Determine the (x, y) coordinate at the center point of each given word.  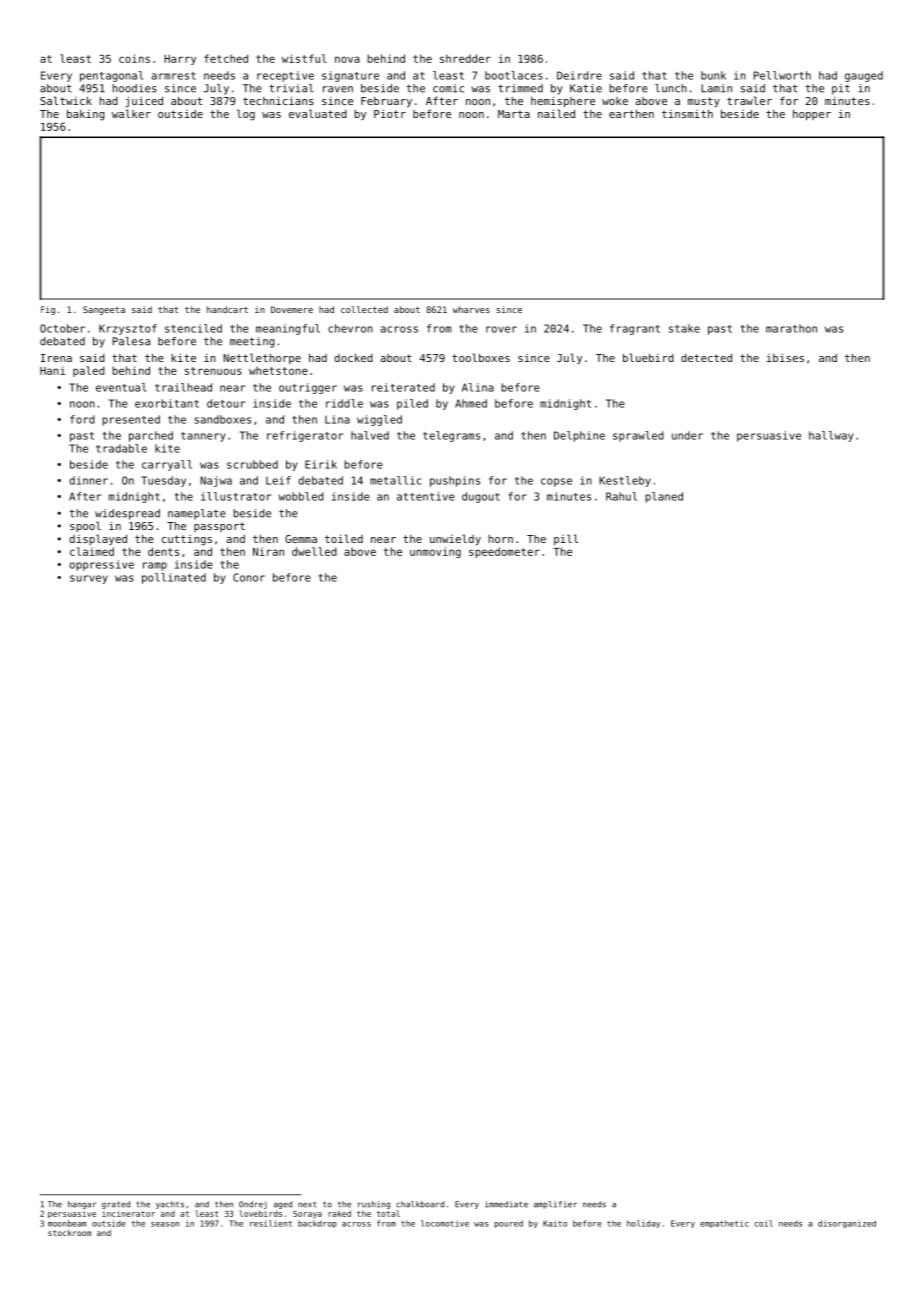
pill (566, 539)
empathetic (724, 1224)
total (388, 1213)
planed (664, 497)
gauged (864, 76)
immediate (506, 1204)
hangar (82, 1205)
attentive (426, 496)
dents (163, 551)
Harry (180, 60)
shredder (465, 58)
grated (116, 1205)
